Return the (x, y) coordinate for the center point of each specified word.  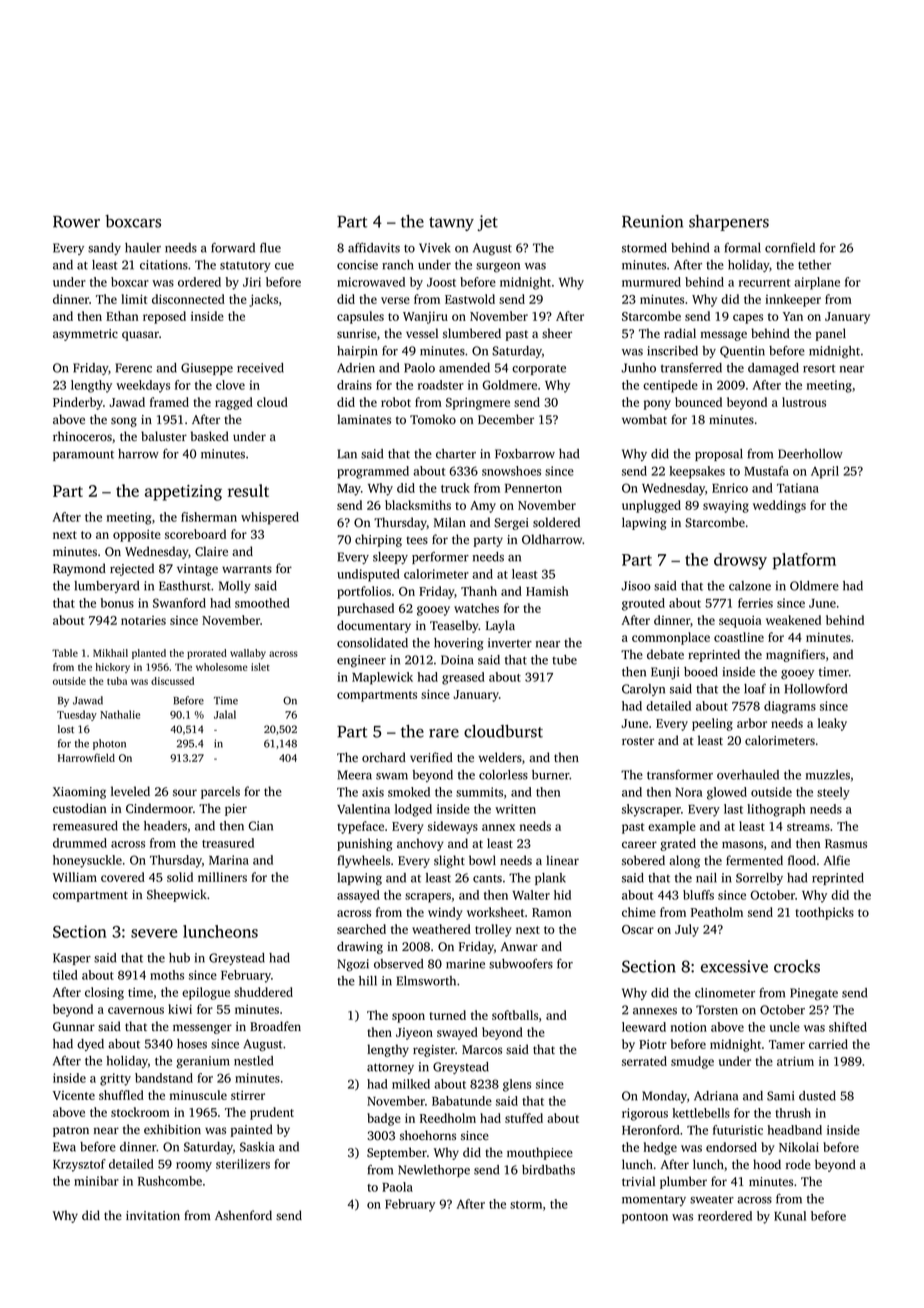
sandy (104, 249)
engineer (361, 661)
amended (464, 368)
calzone (750, 586)
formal (742, 248)
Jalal (225, 714)
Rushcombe (170, 1181)
